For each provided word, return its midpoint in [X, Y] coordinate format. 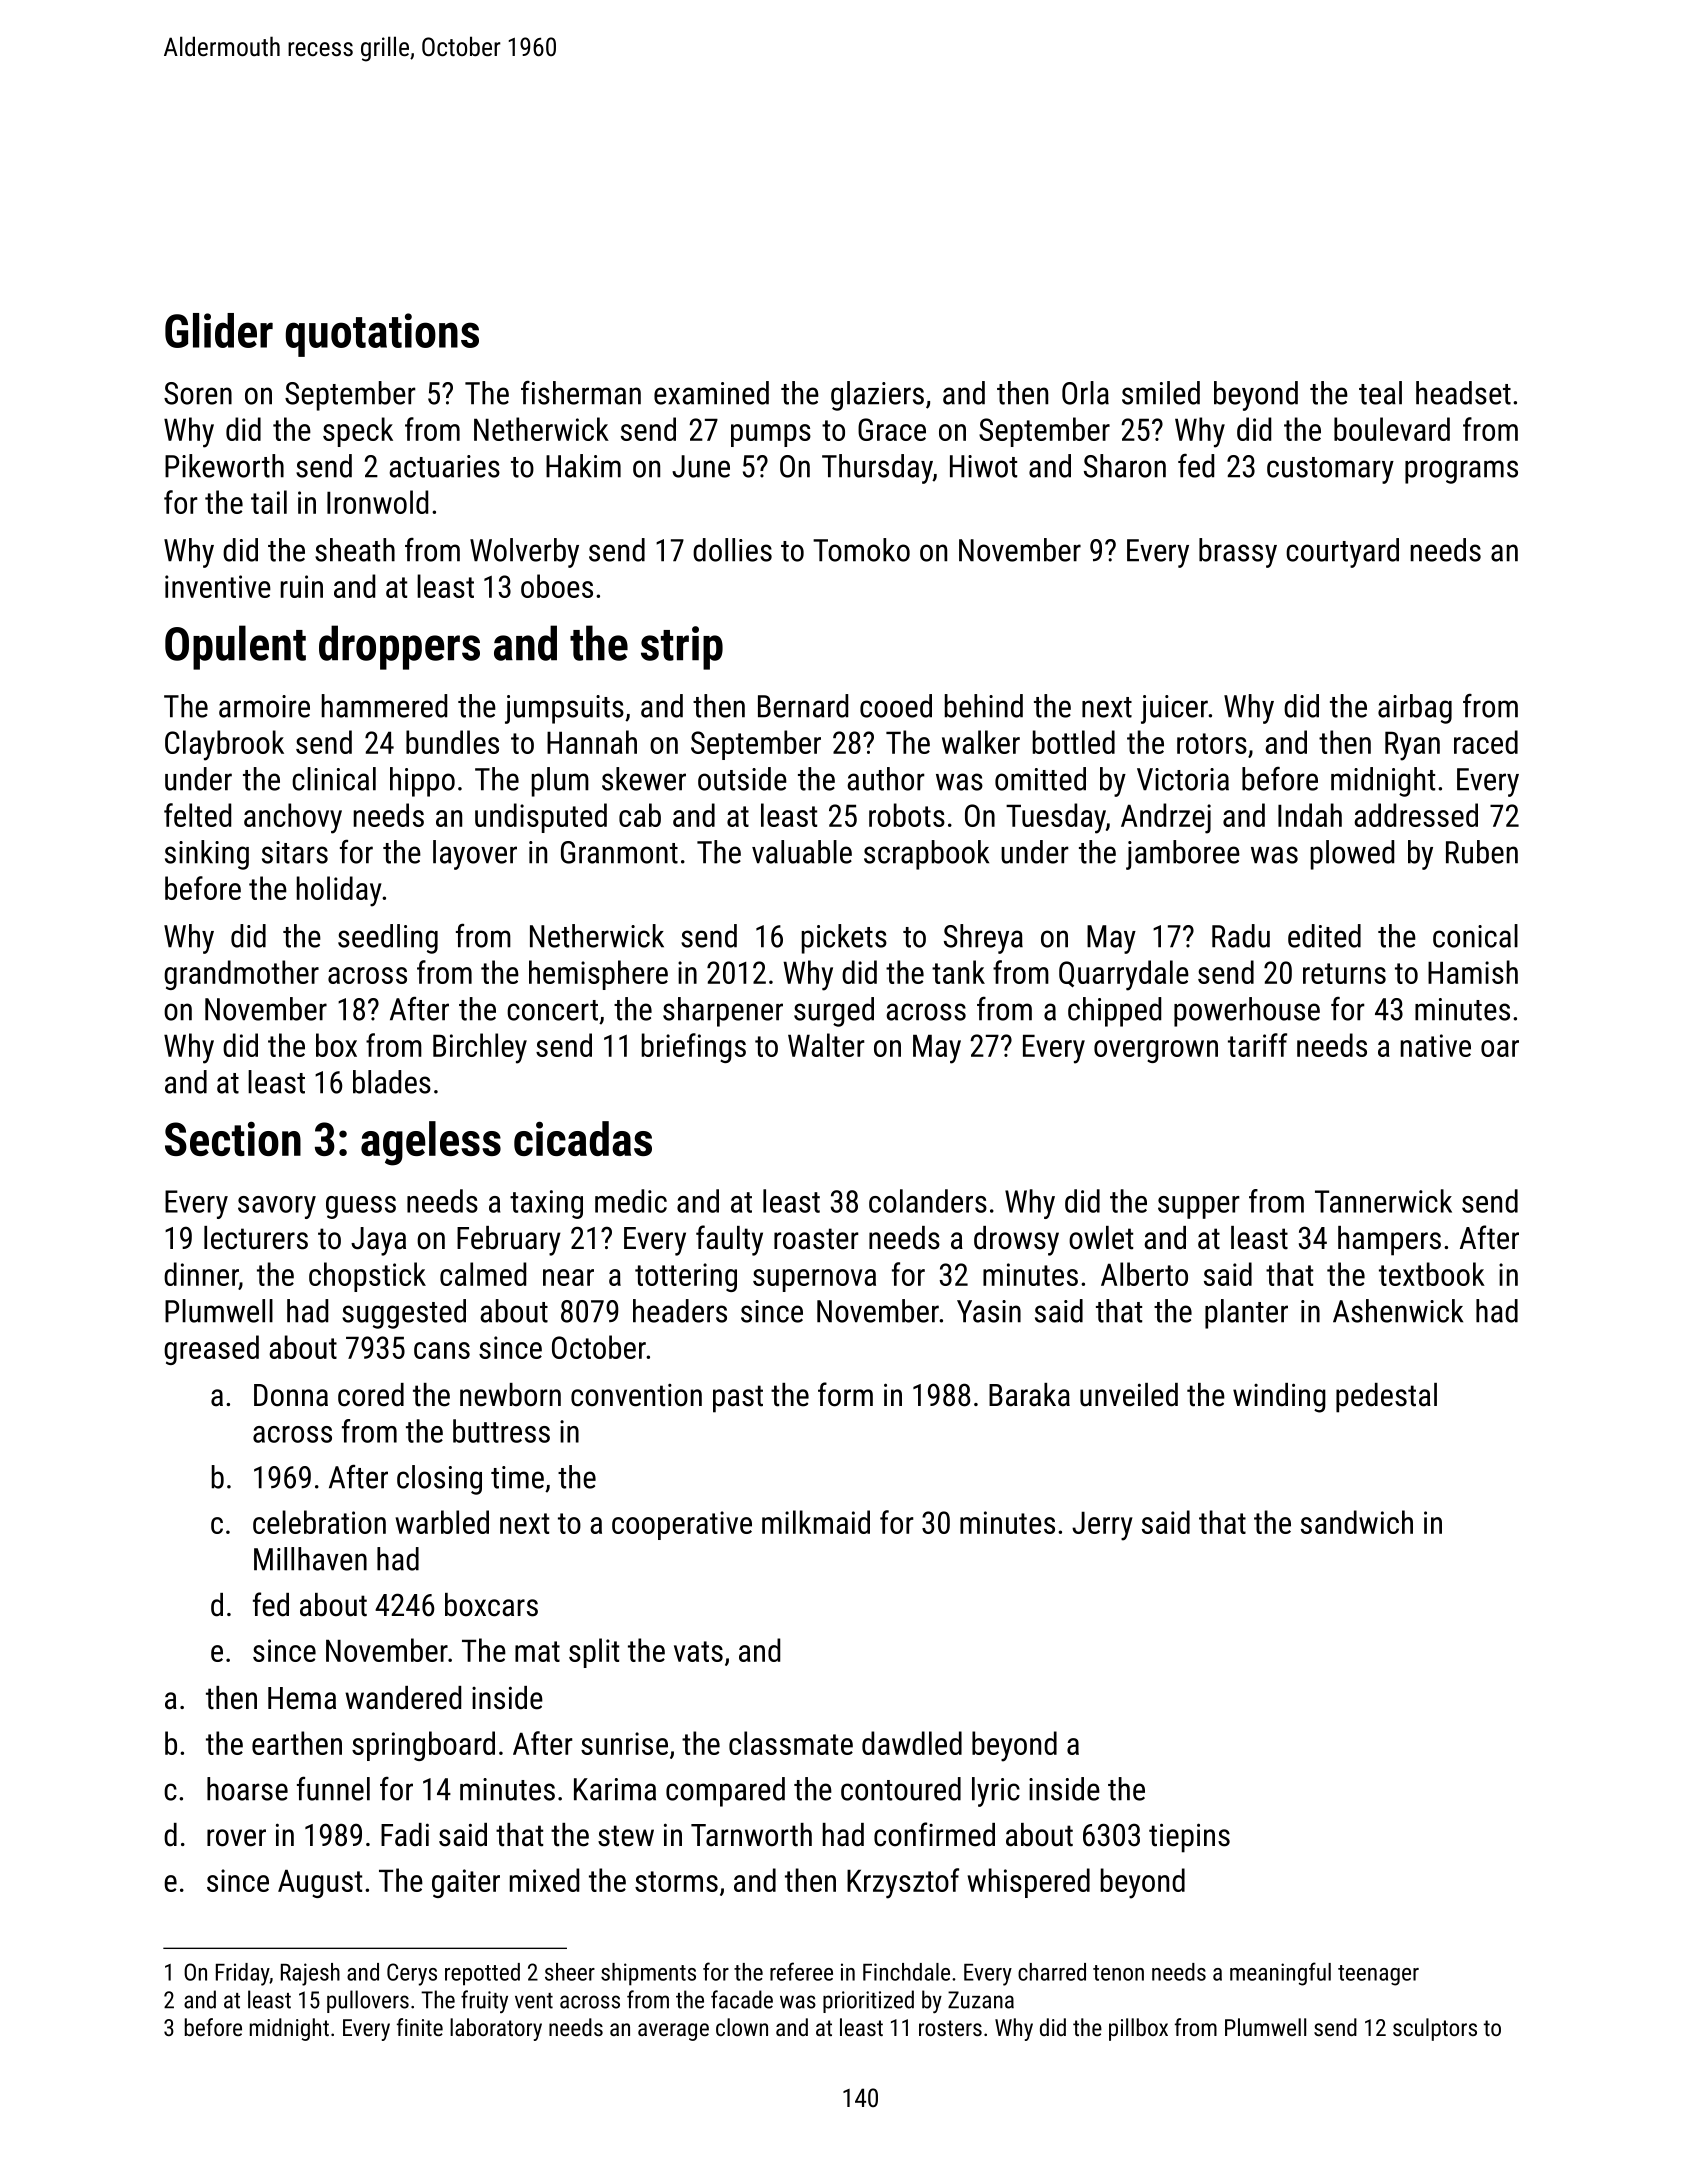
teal [1380, 393]
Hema [302, 1698]
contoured [901, 1789]
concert [552, 1010]
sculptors [1435, 2029]
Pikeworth [224, 466]
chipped [1114, 1012]
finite [420, 2027]
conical [1475, 936]
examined [711, 393]
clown [742, 2027]
